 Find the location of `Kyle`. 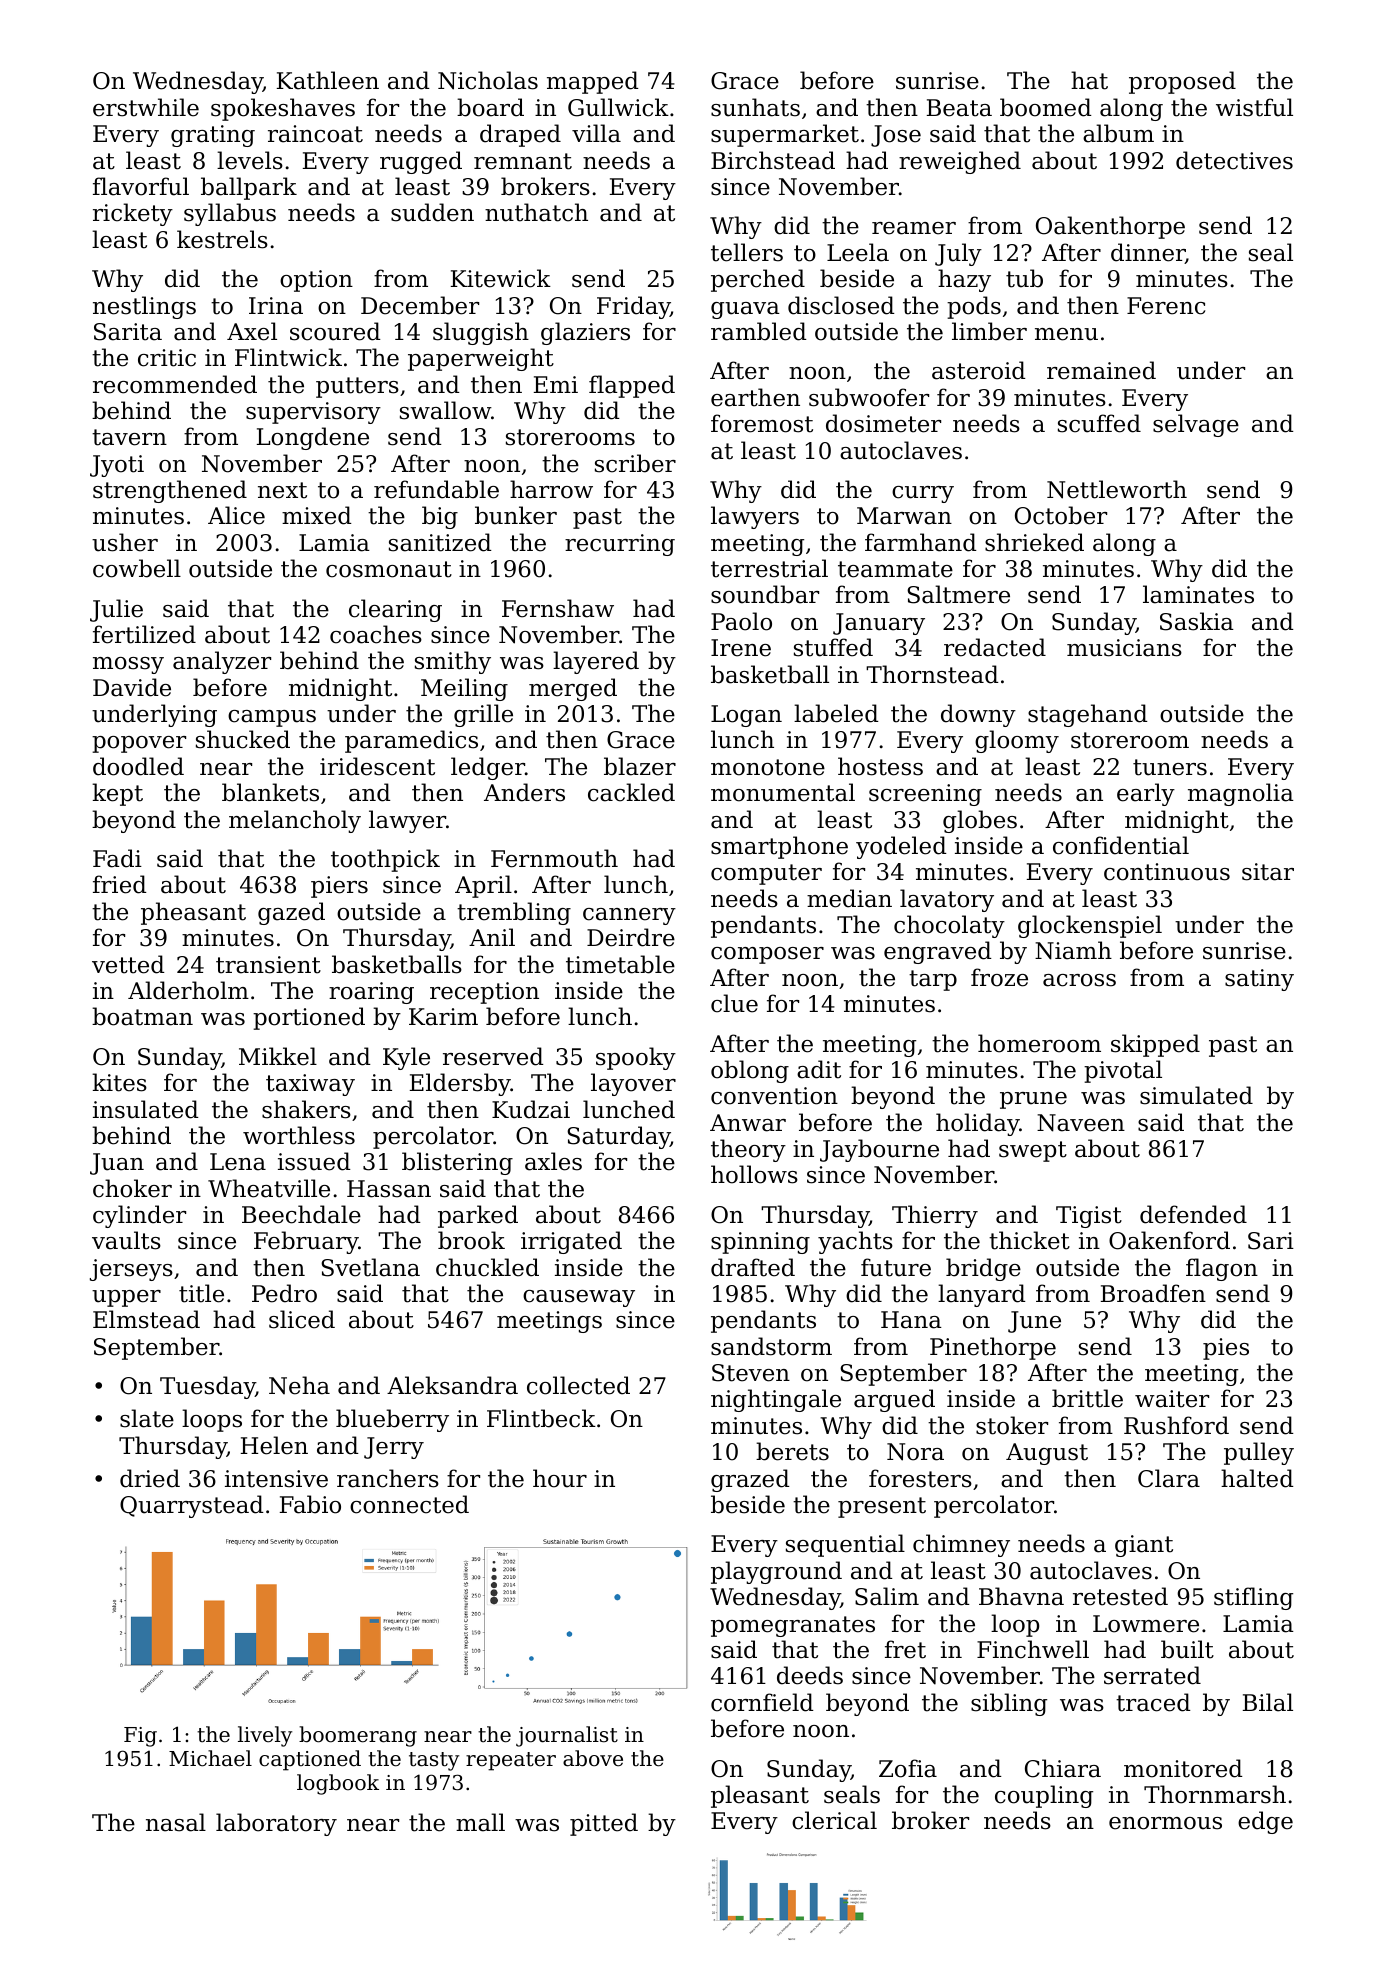

Kyle is located at coordinates (406, 1058).
